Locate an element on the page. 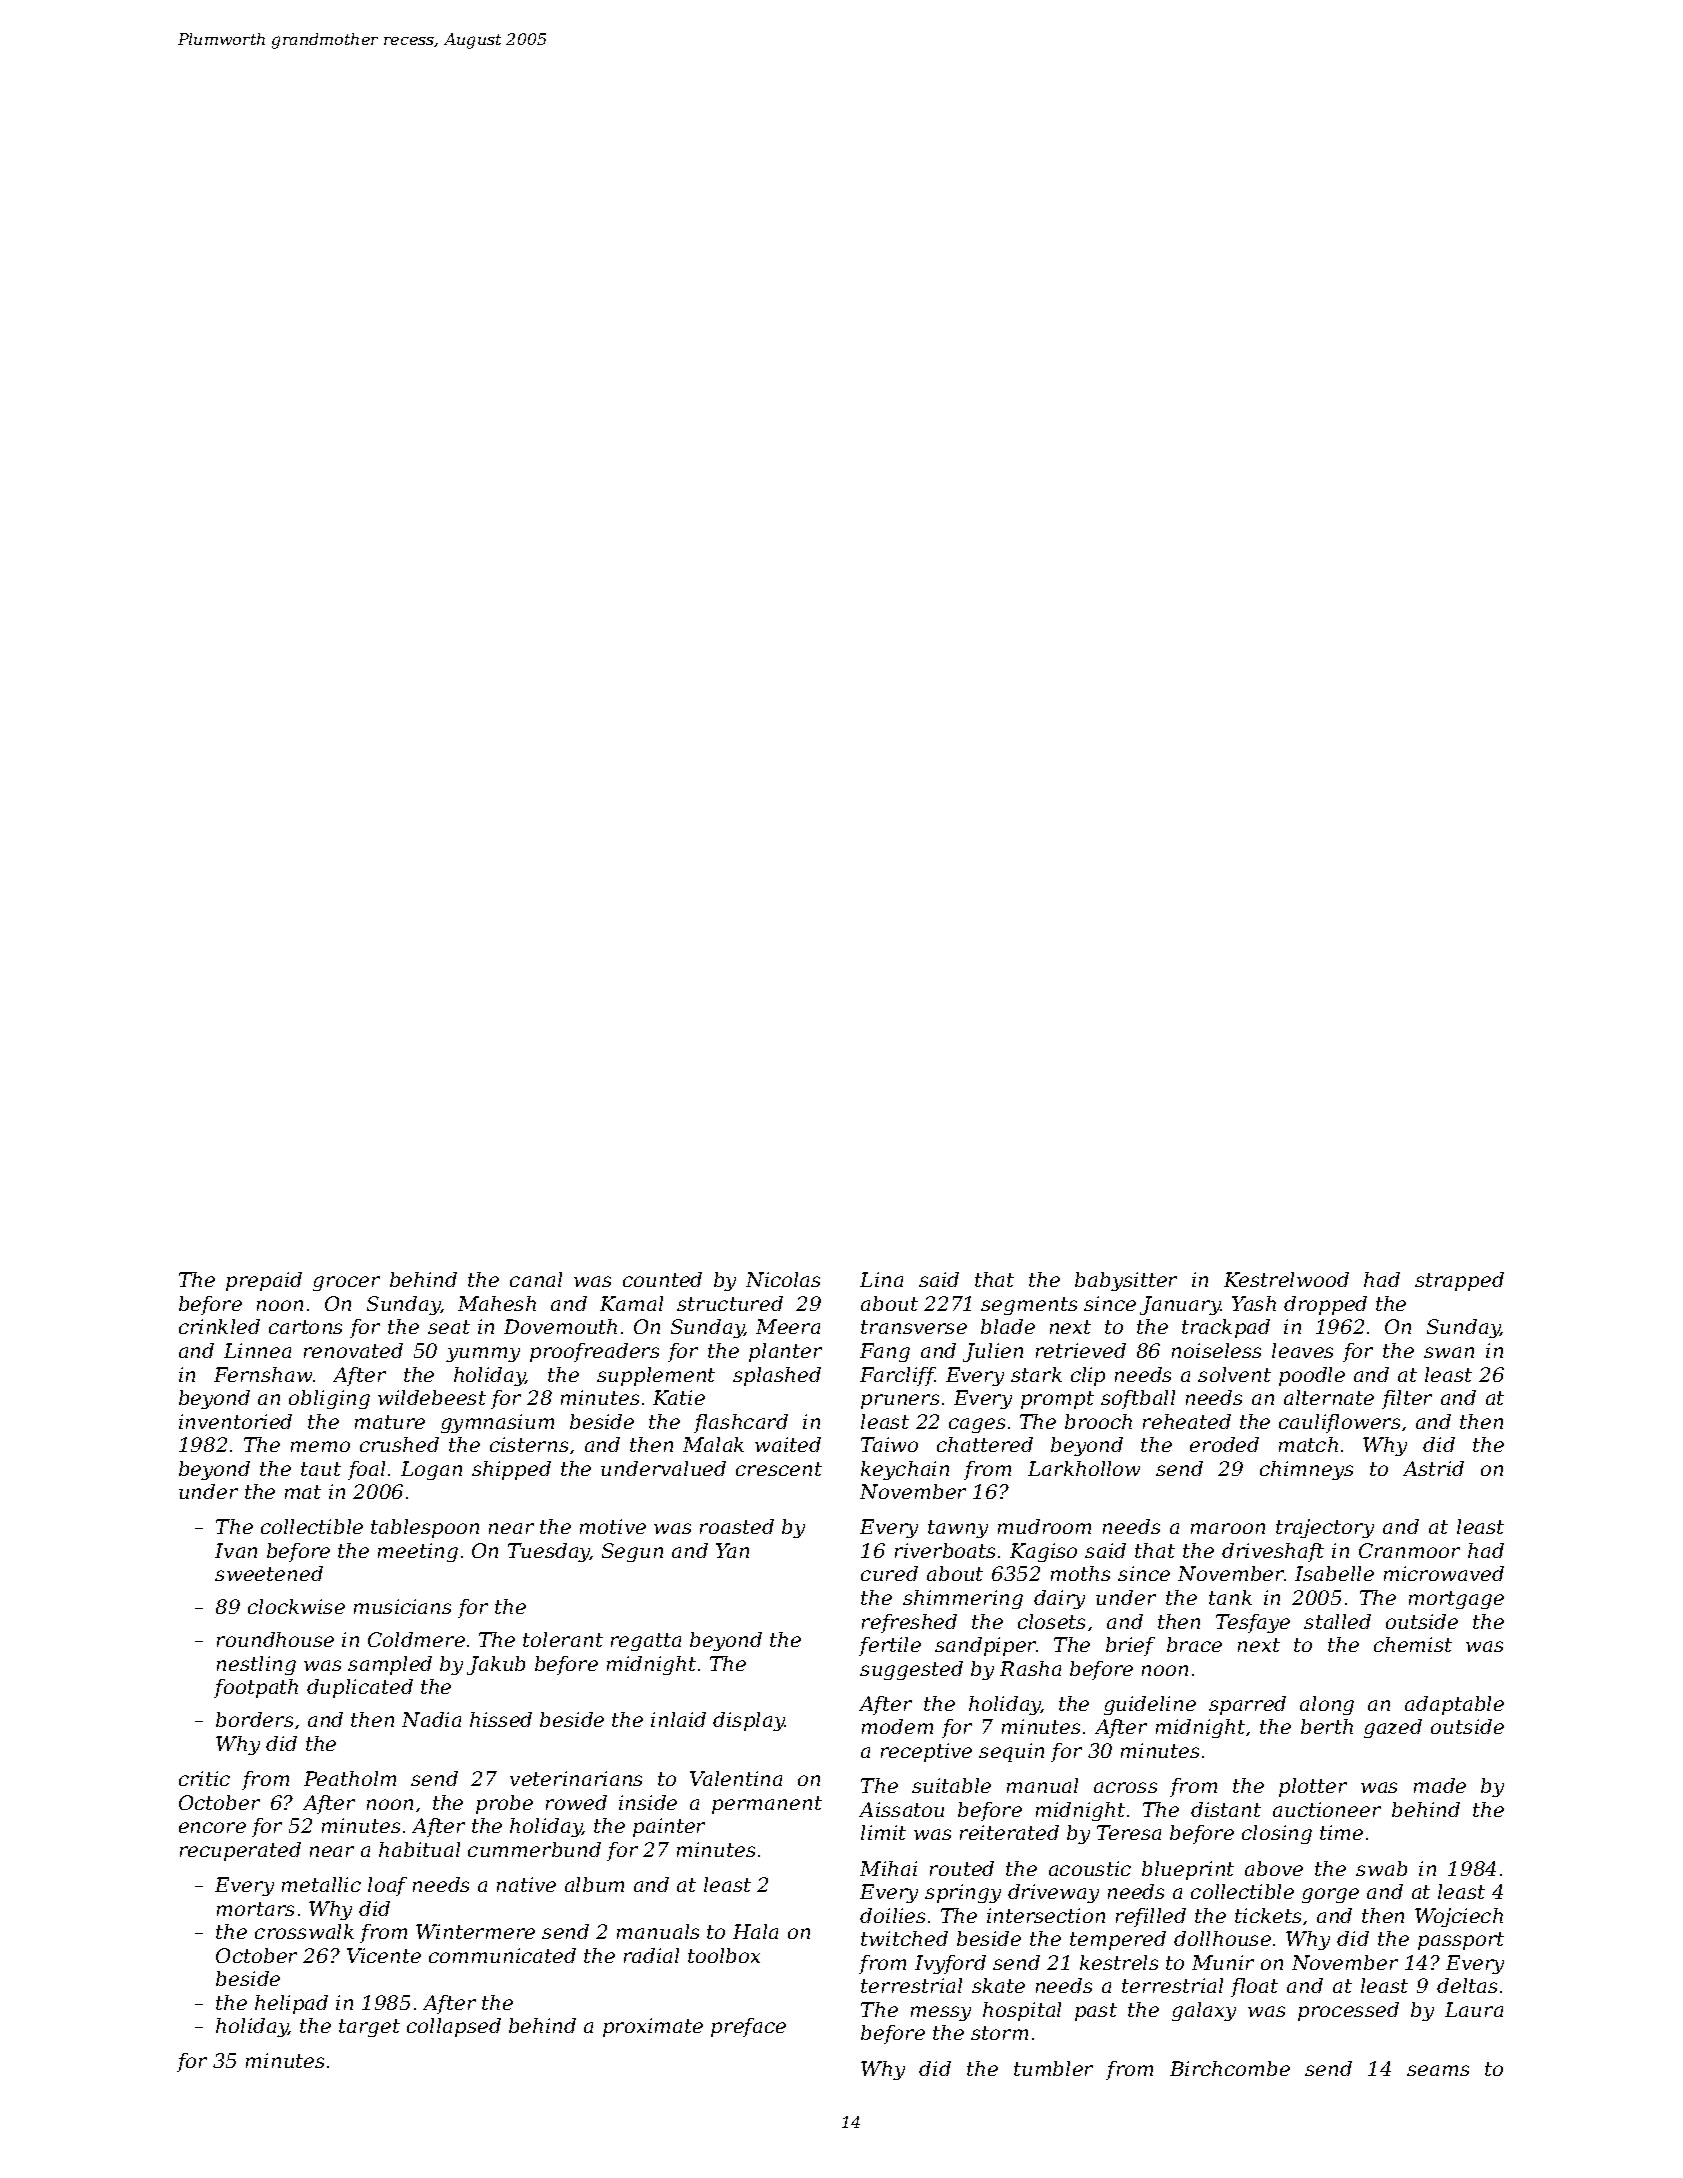 The height and width of the document is (2178, 1683). toolbox is located at coordinates (724, 1955).
